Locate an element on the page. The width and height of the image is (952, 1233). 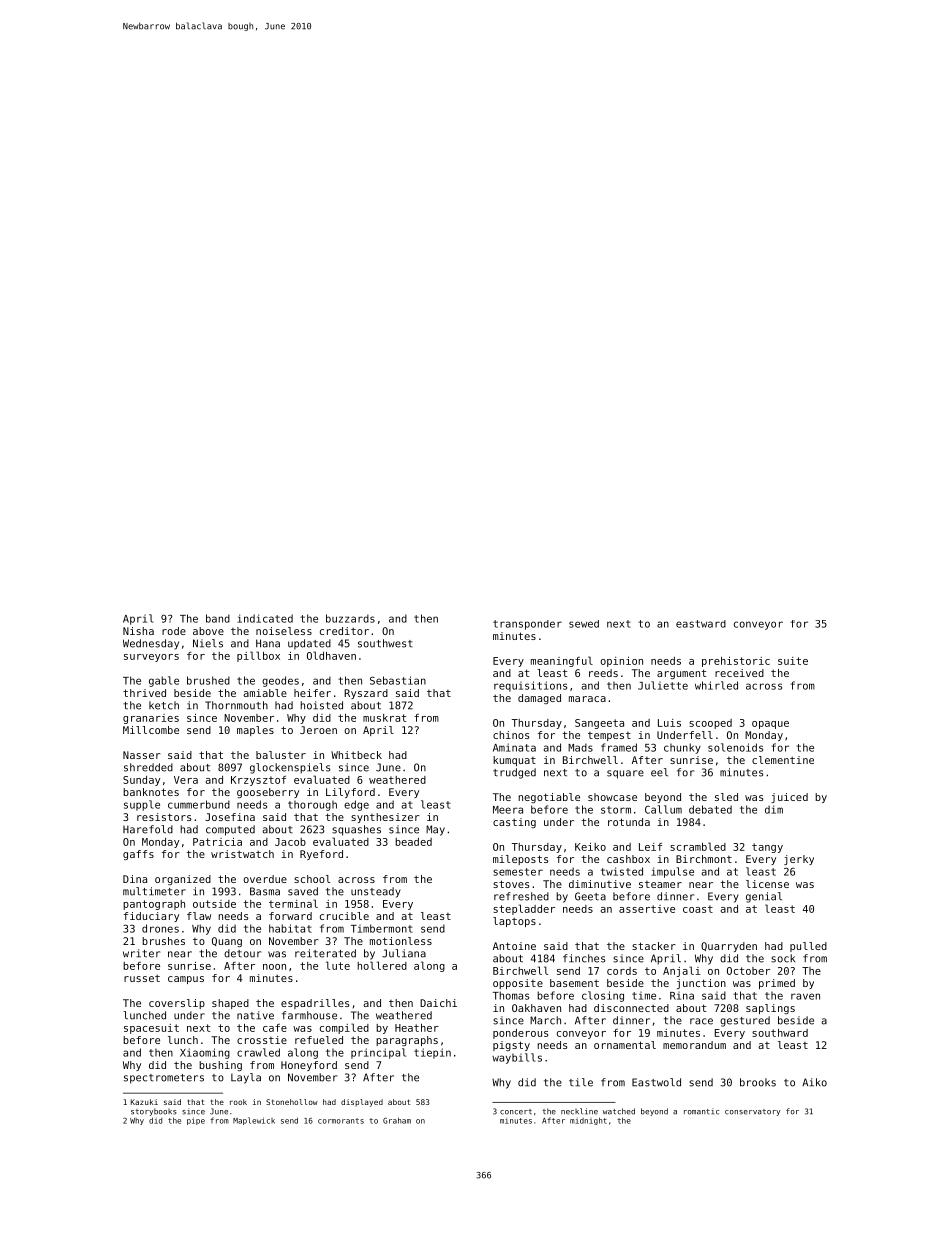
Sunday is located at coordinates (141, 781).
